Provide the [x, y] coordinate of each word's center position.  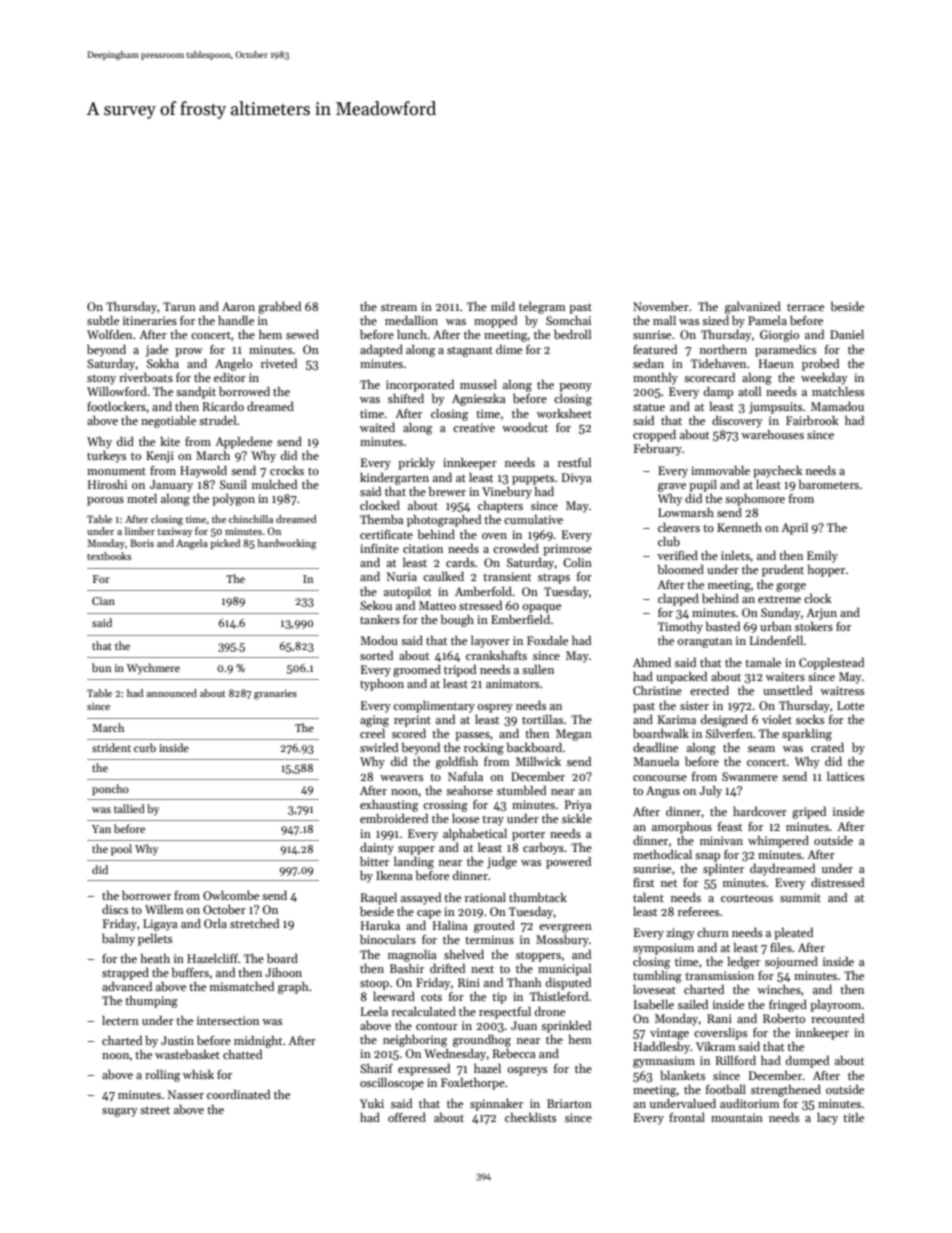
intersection [228, 1020]
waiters [785, 676]
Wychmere [153, 668]
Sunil [233, 484]
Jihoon [283, 972]
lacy [827, 1119]
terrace [805, 307]
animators [512, 683]
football [726, 1089]
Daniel [847, 334]
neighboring [415, 1041]
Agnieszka [479, 400]
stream [399, 307]
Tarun [179, 306]
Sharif [376, 1068]
